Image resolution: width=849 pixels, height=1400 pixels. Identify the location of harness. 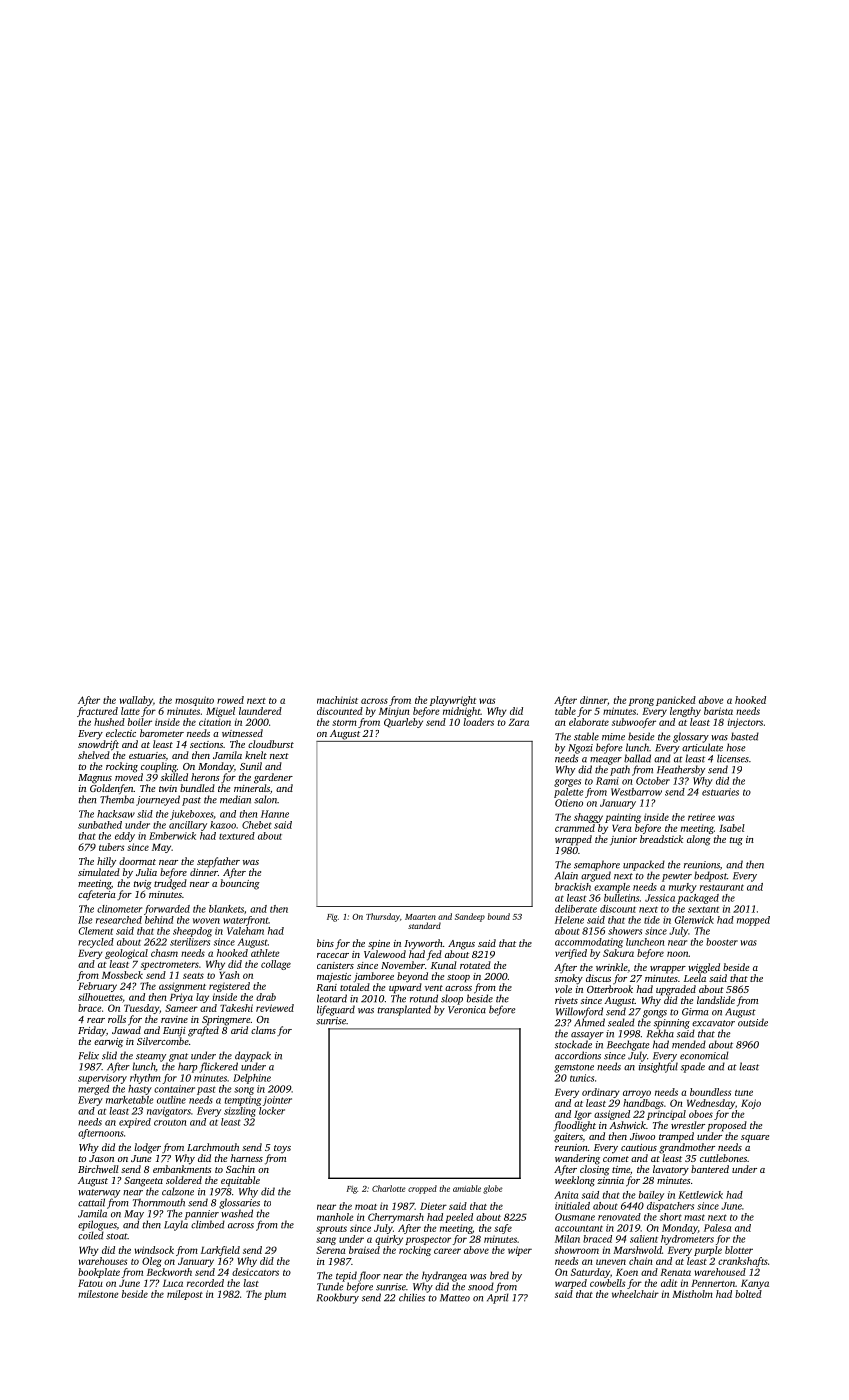
(247, 1158).
